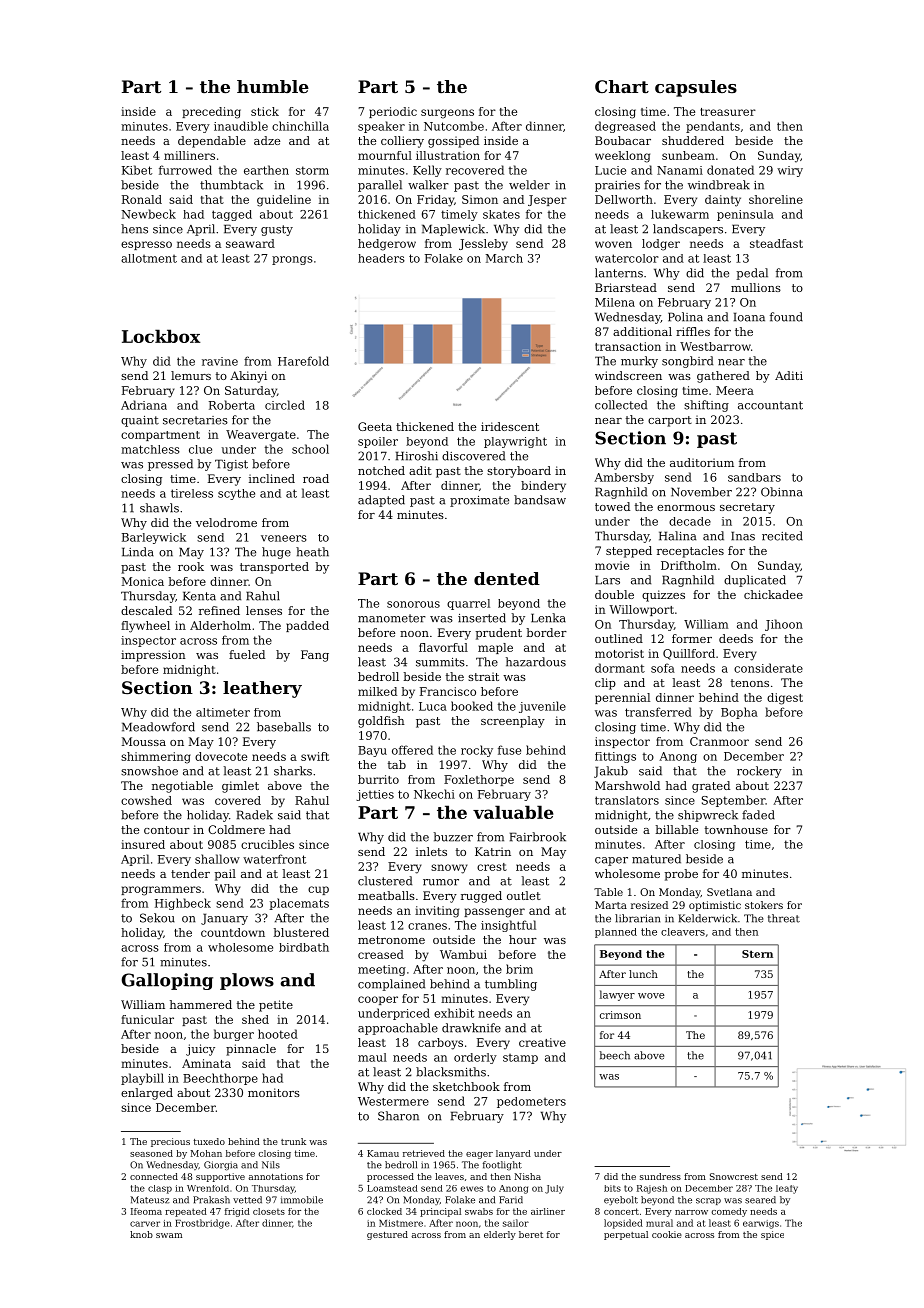 Image resolution: width=924 pixels, height=1308 pixels. What do you see at coordinates (251, 1050) in the screenshot?
I see `pinnacle` at bounding box center [251, 1050].
